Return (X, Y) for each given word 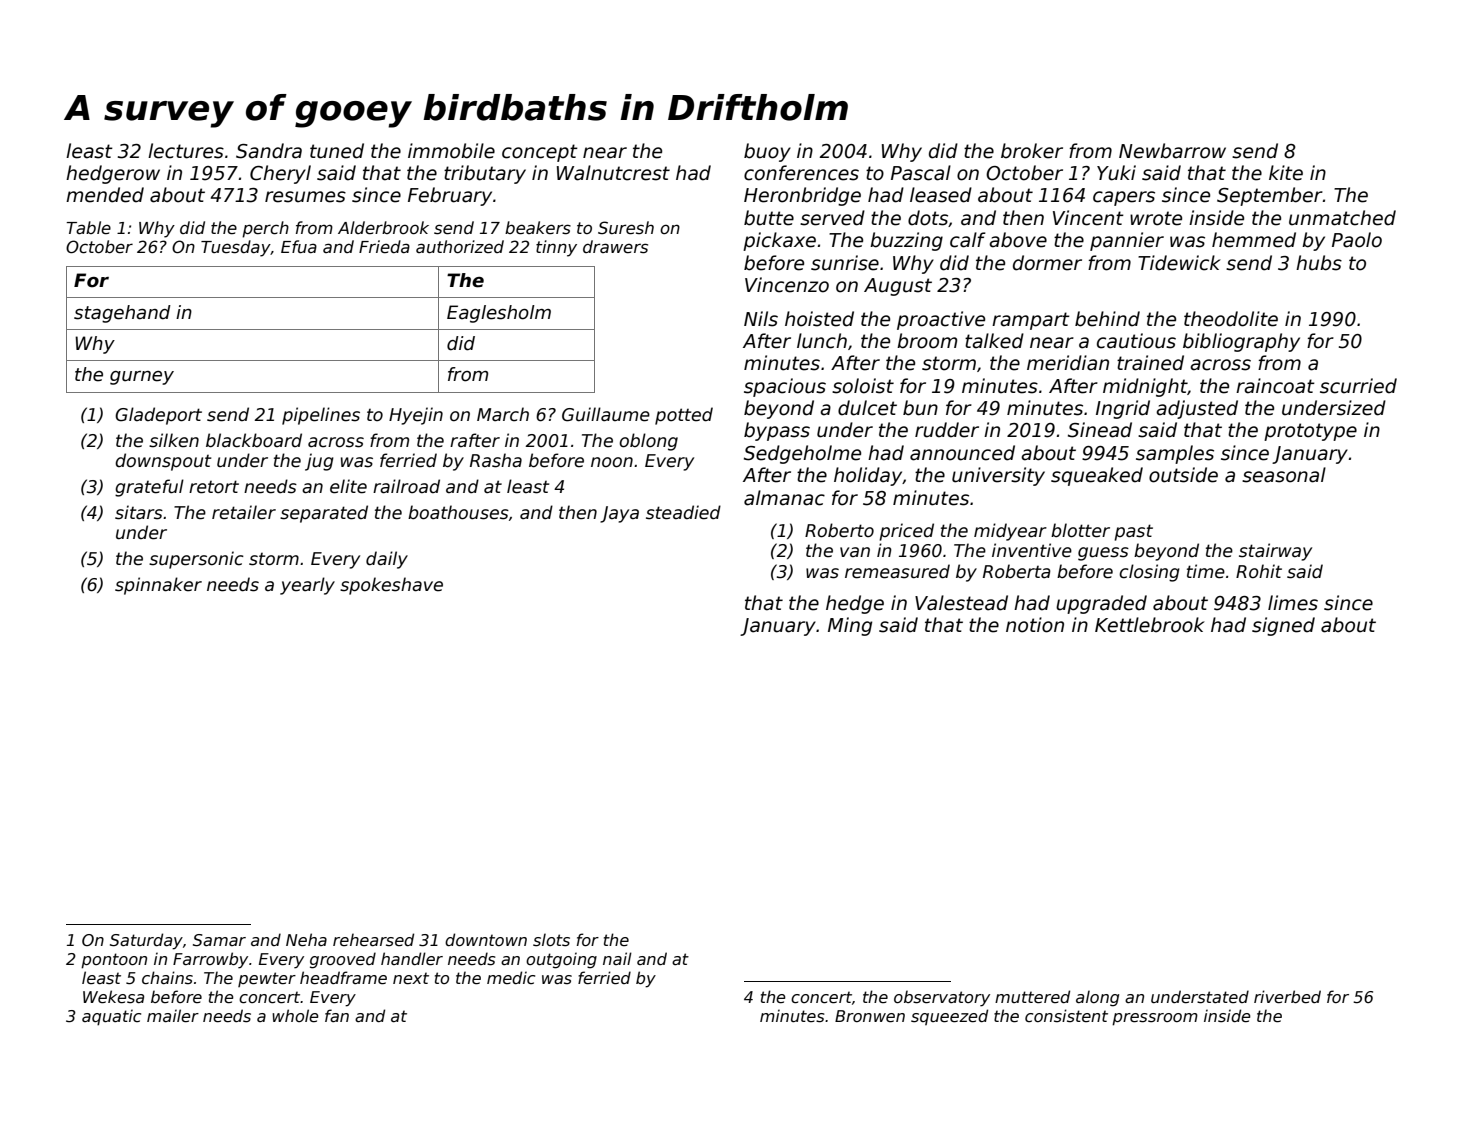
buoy (767, 152)
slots (551, 940)
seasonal (1284, 475)
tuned (337, 151)
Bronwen (870, 1016)
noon (612, 462)
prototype (1310, 432)
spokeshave (391, 586)
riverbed (1287, 997)
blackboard (254, 440)
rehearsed (373, 940)
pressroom (1155, 1019)
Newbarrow (1172, 151)
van (855, 552)
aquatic (111, 1017)
